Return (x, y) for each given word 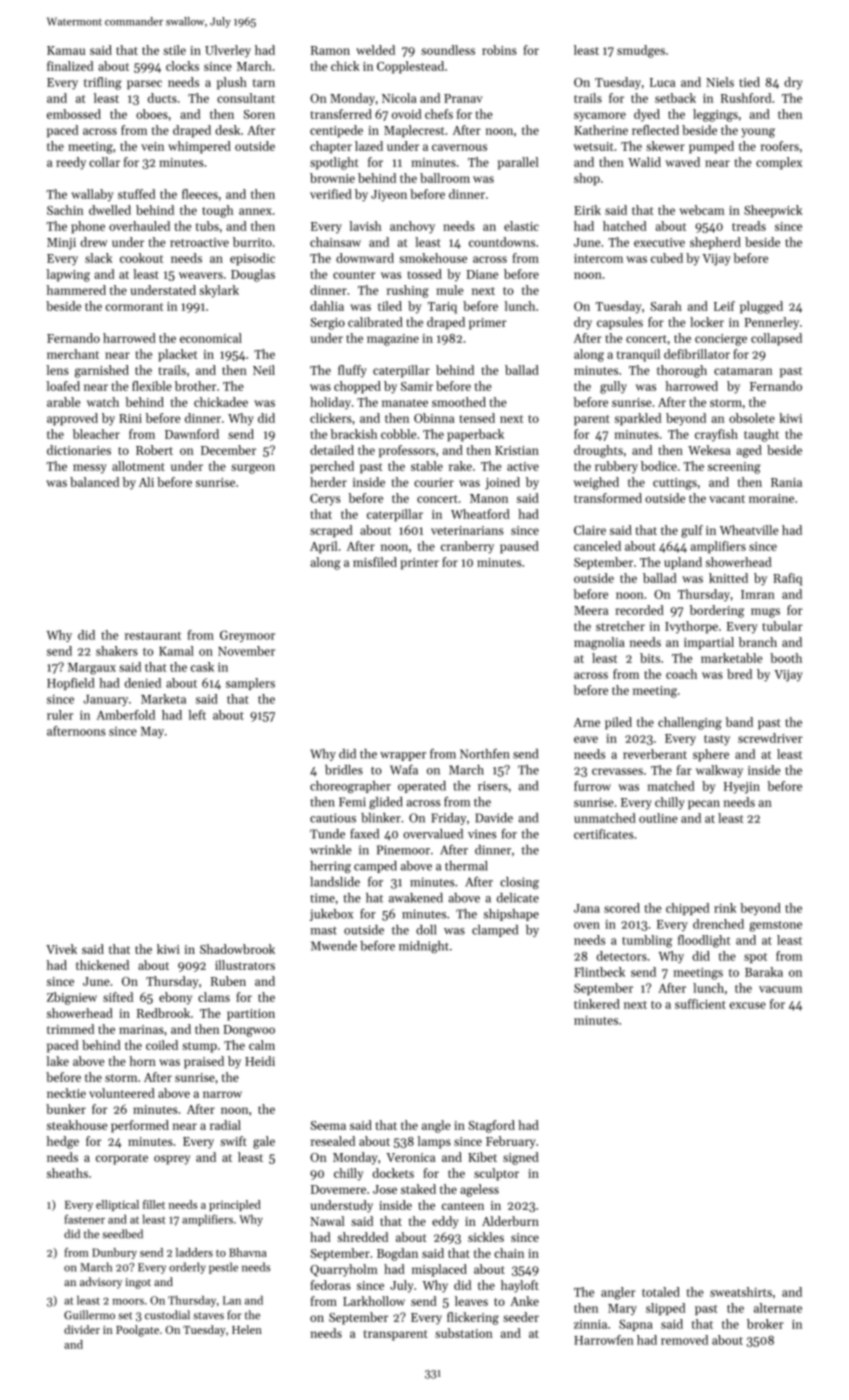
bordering (717, 611)
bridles (344, 770)
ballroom (445, 178)
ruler (60, 715)
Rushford (746, 98)
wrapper (403, 756)
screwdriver (770, 738)
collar (104, 162)
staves (208, 1316)
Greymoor (247, 636)
